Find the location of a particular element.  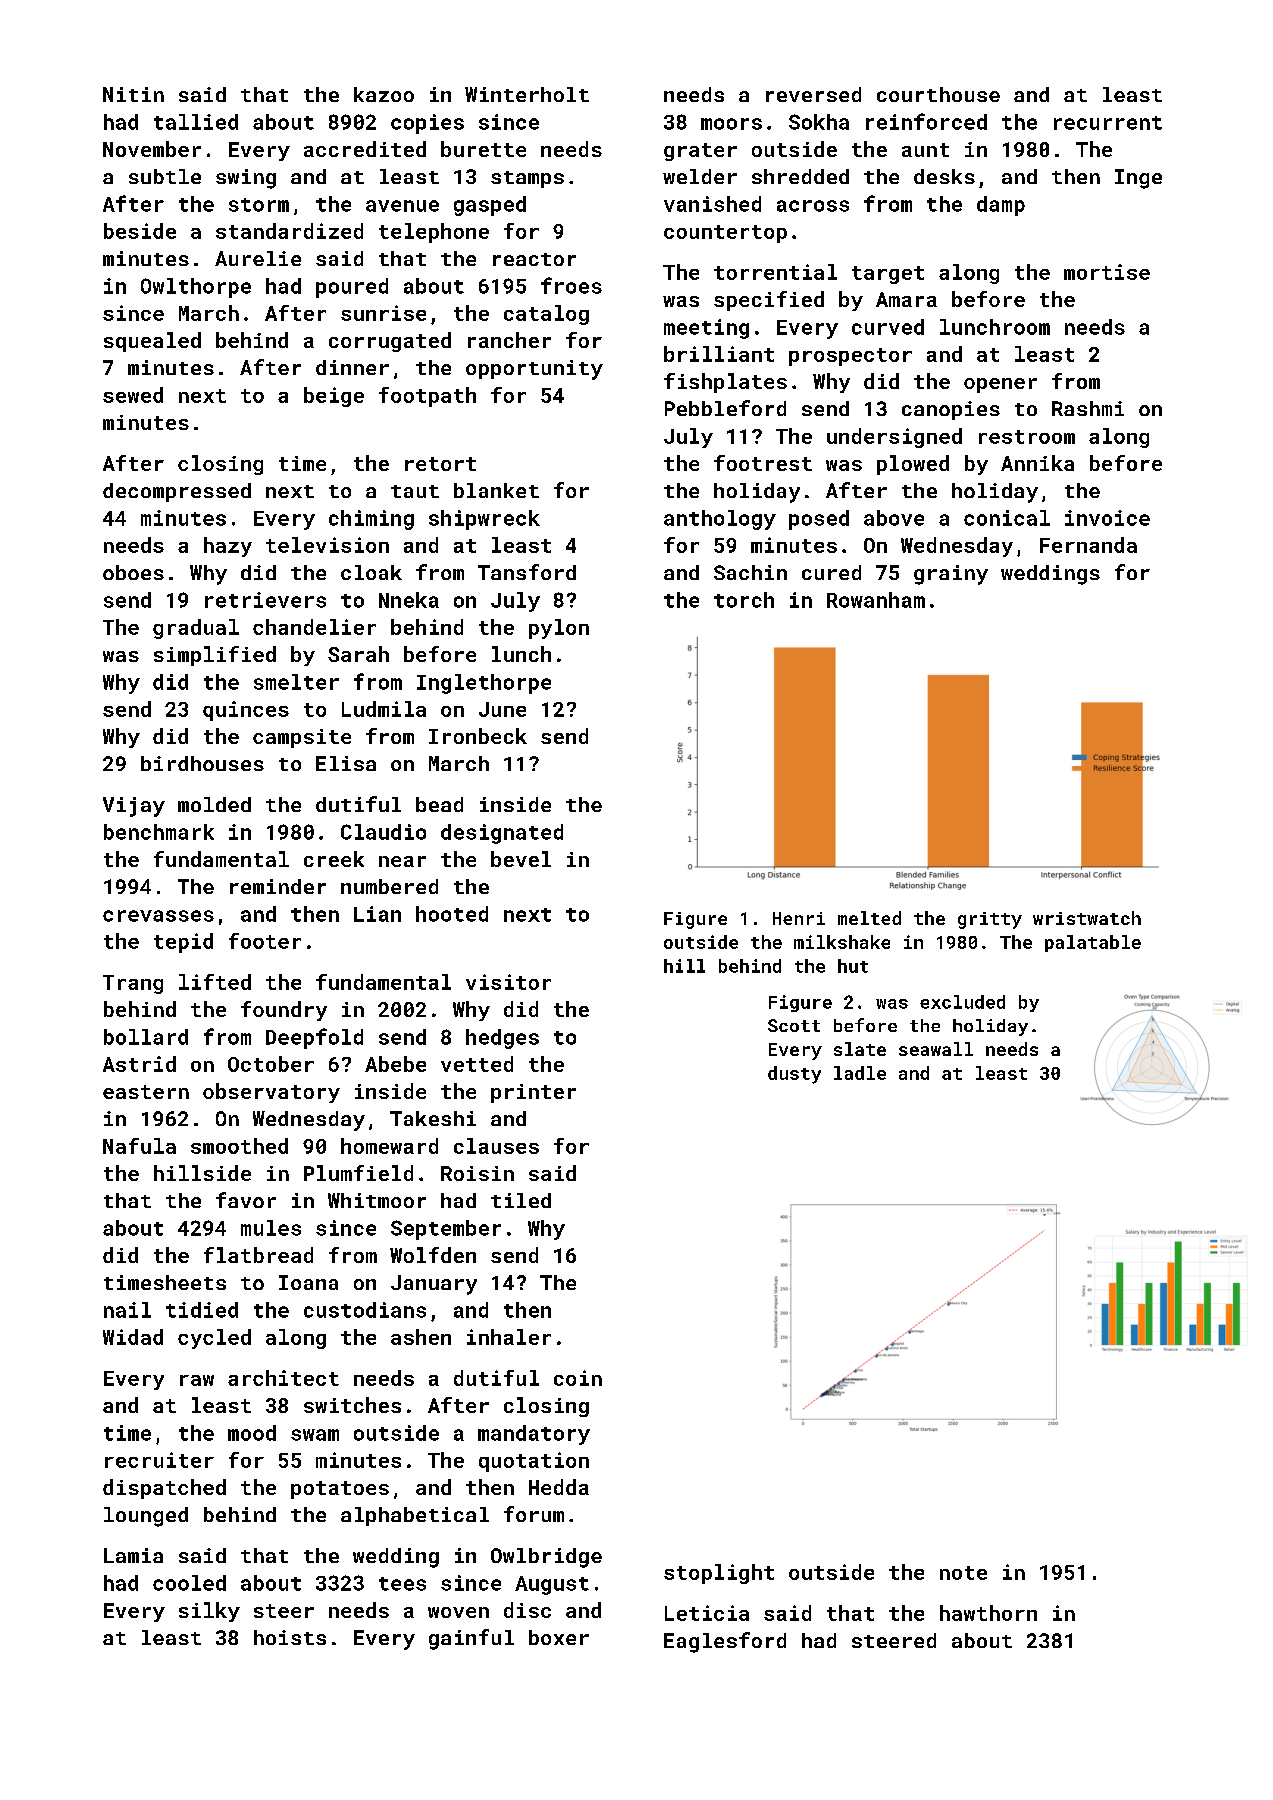

reversed is located at coordinates (813, 94).
